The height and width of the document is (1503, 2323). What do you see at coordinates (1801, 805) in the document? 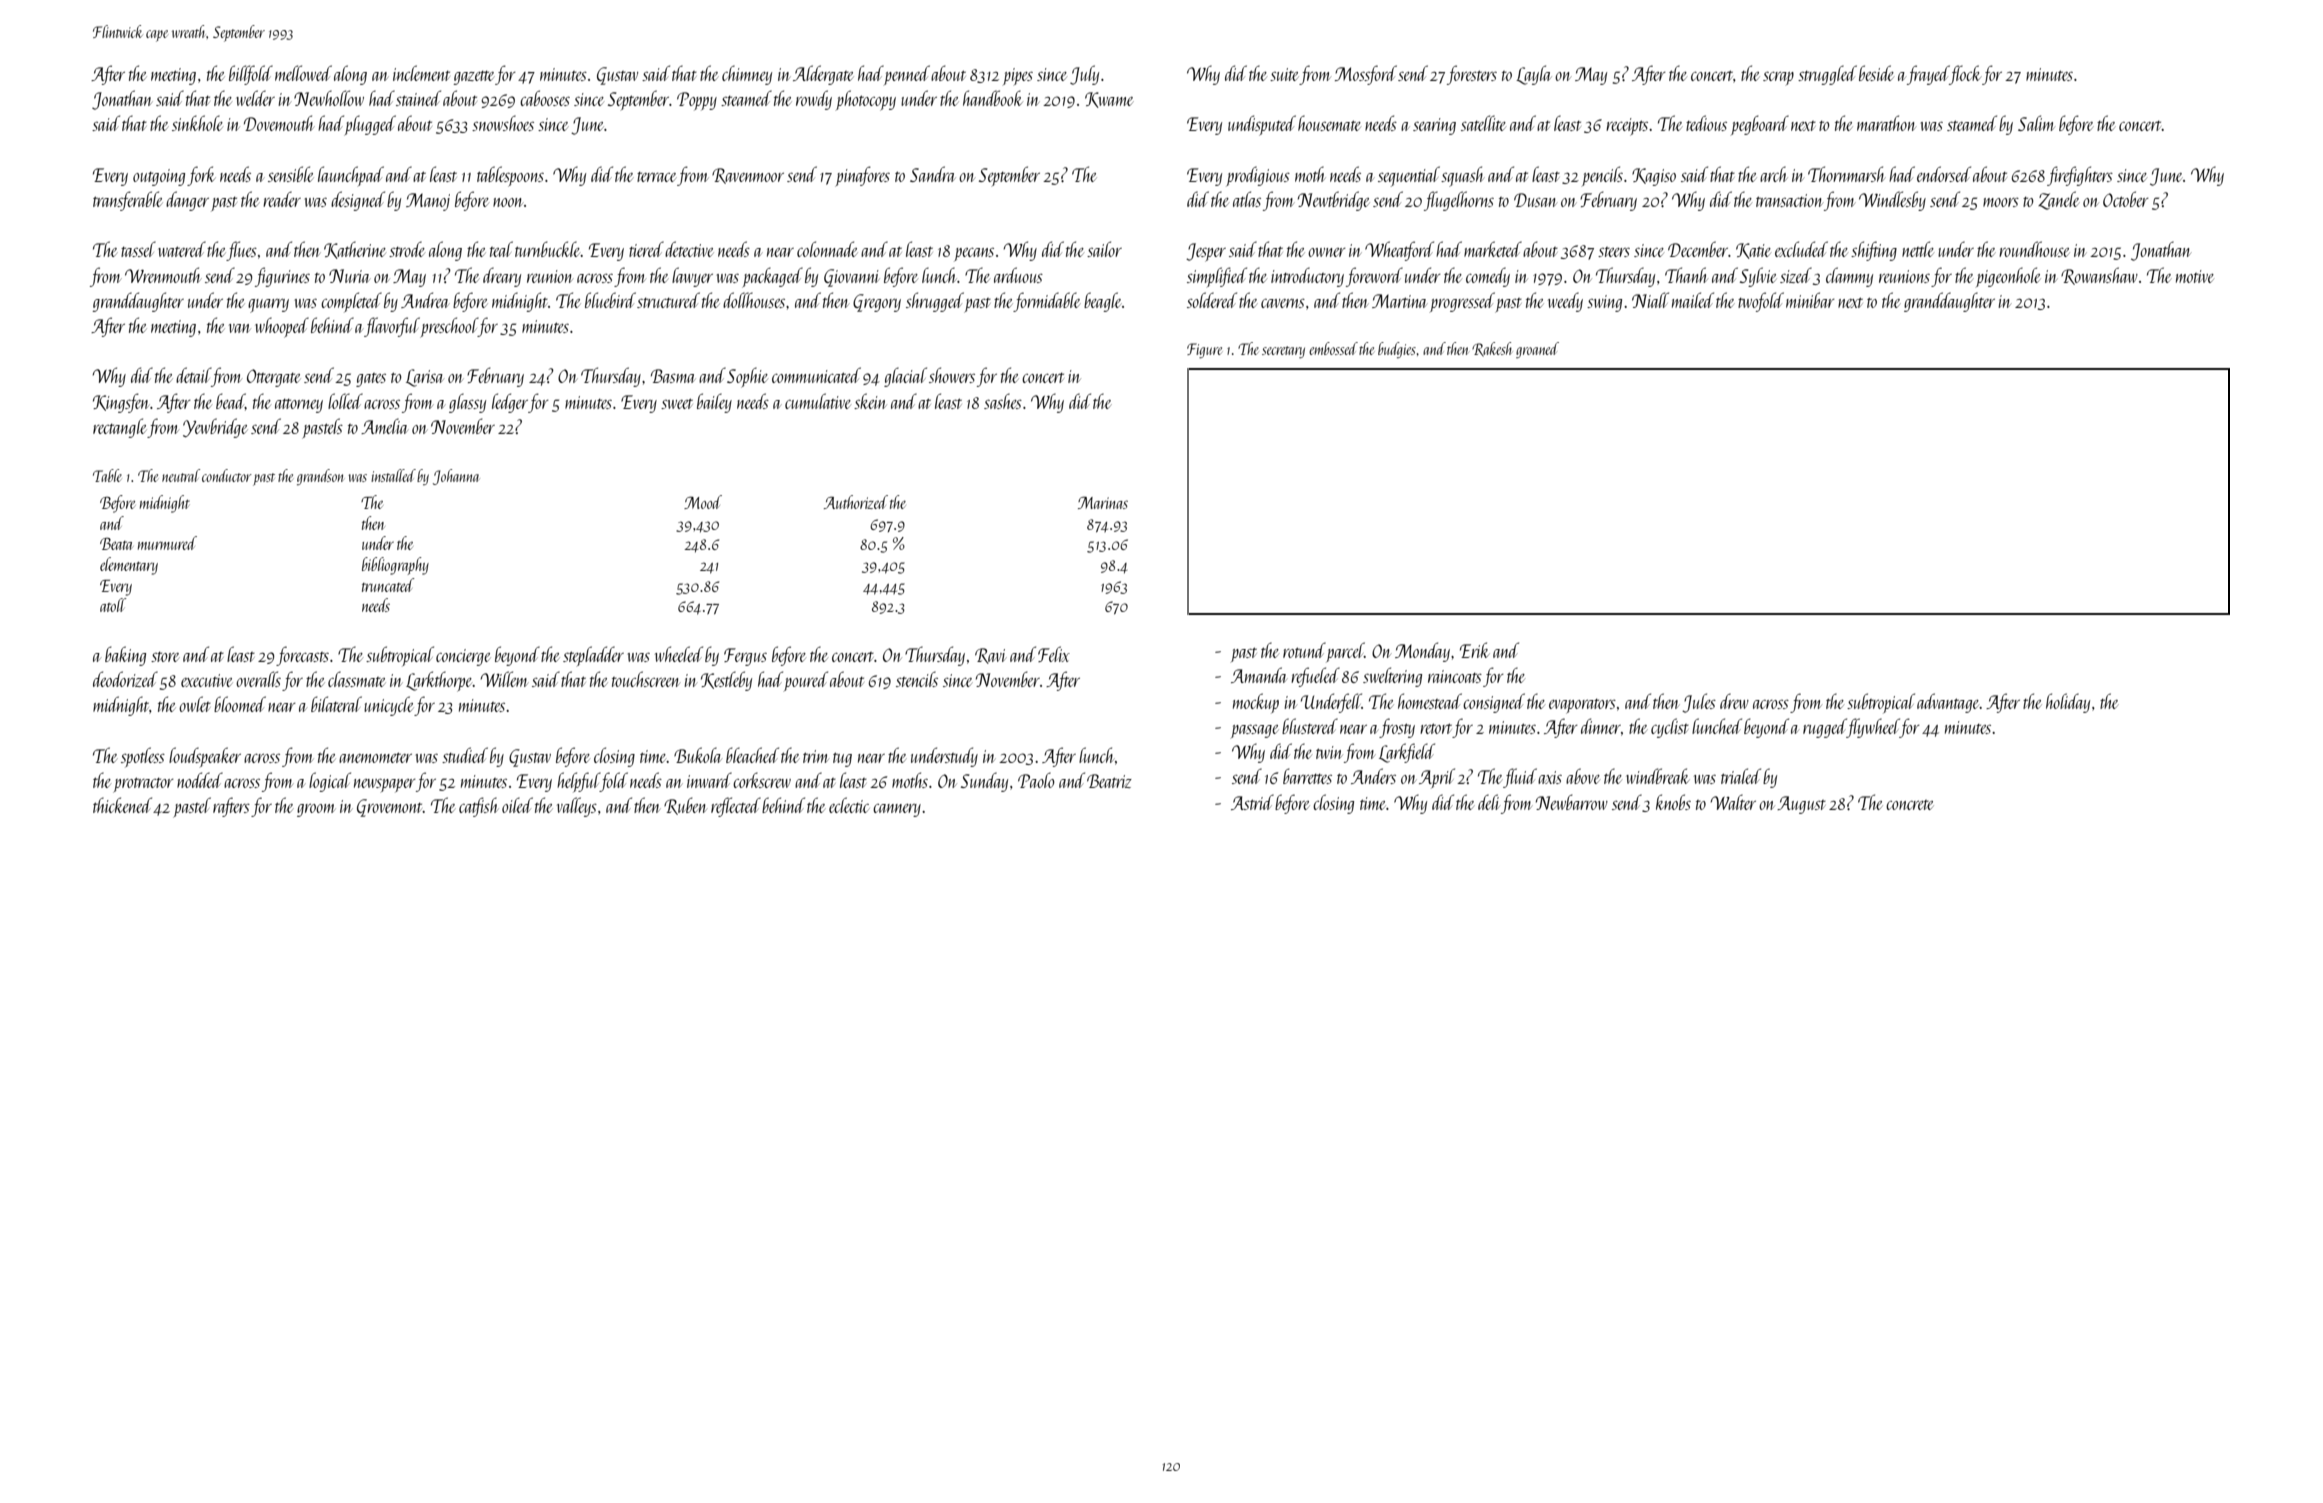
I see `August` at bounding box center [1801, 805].
